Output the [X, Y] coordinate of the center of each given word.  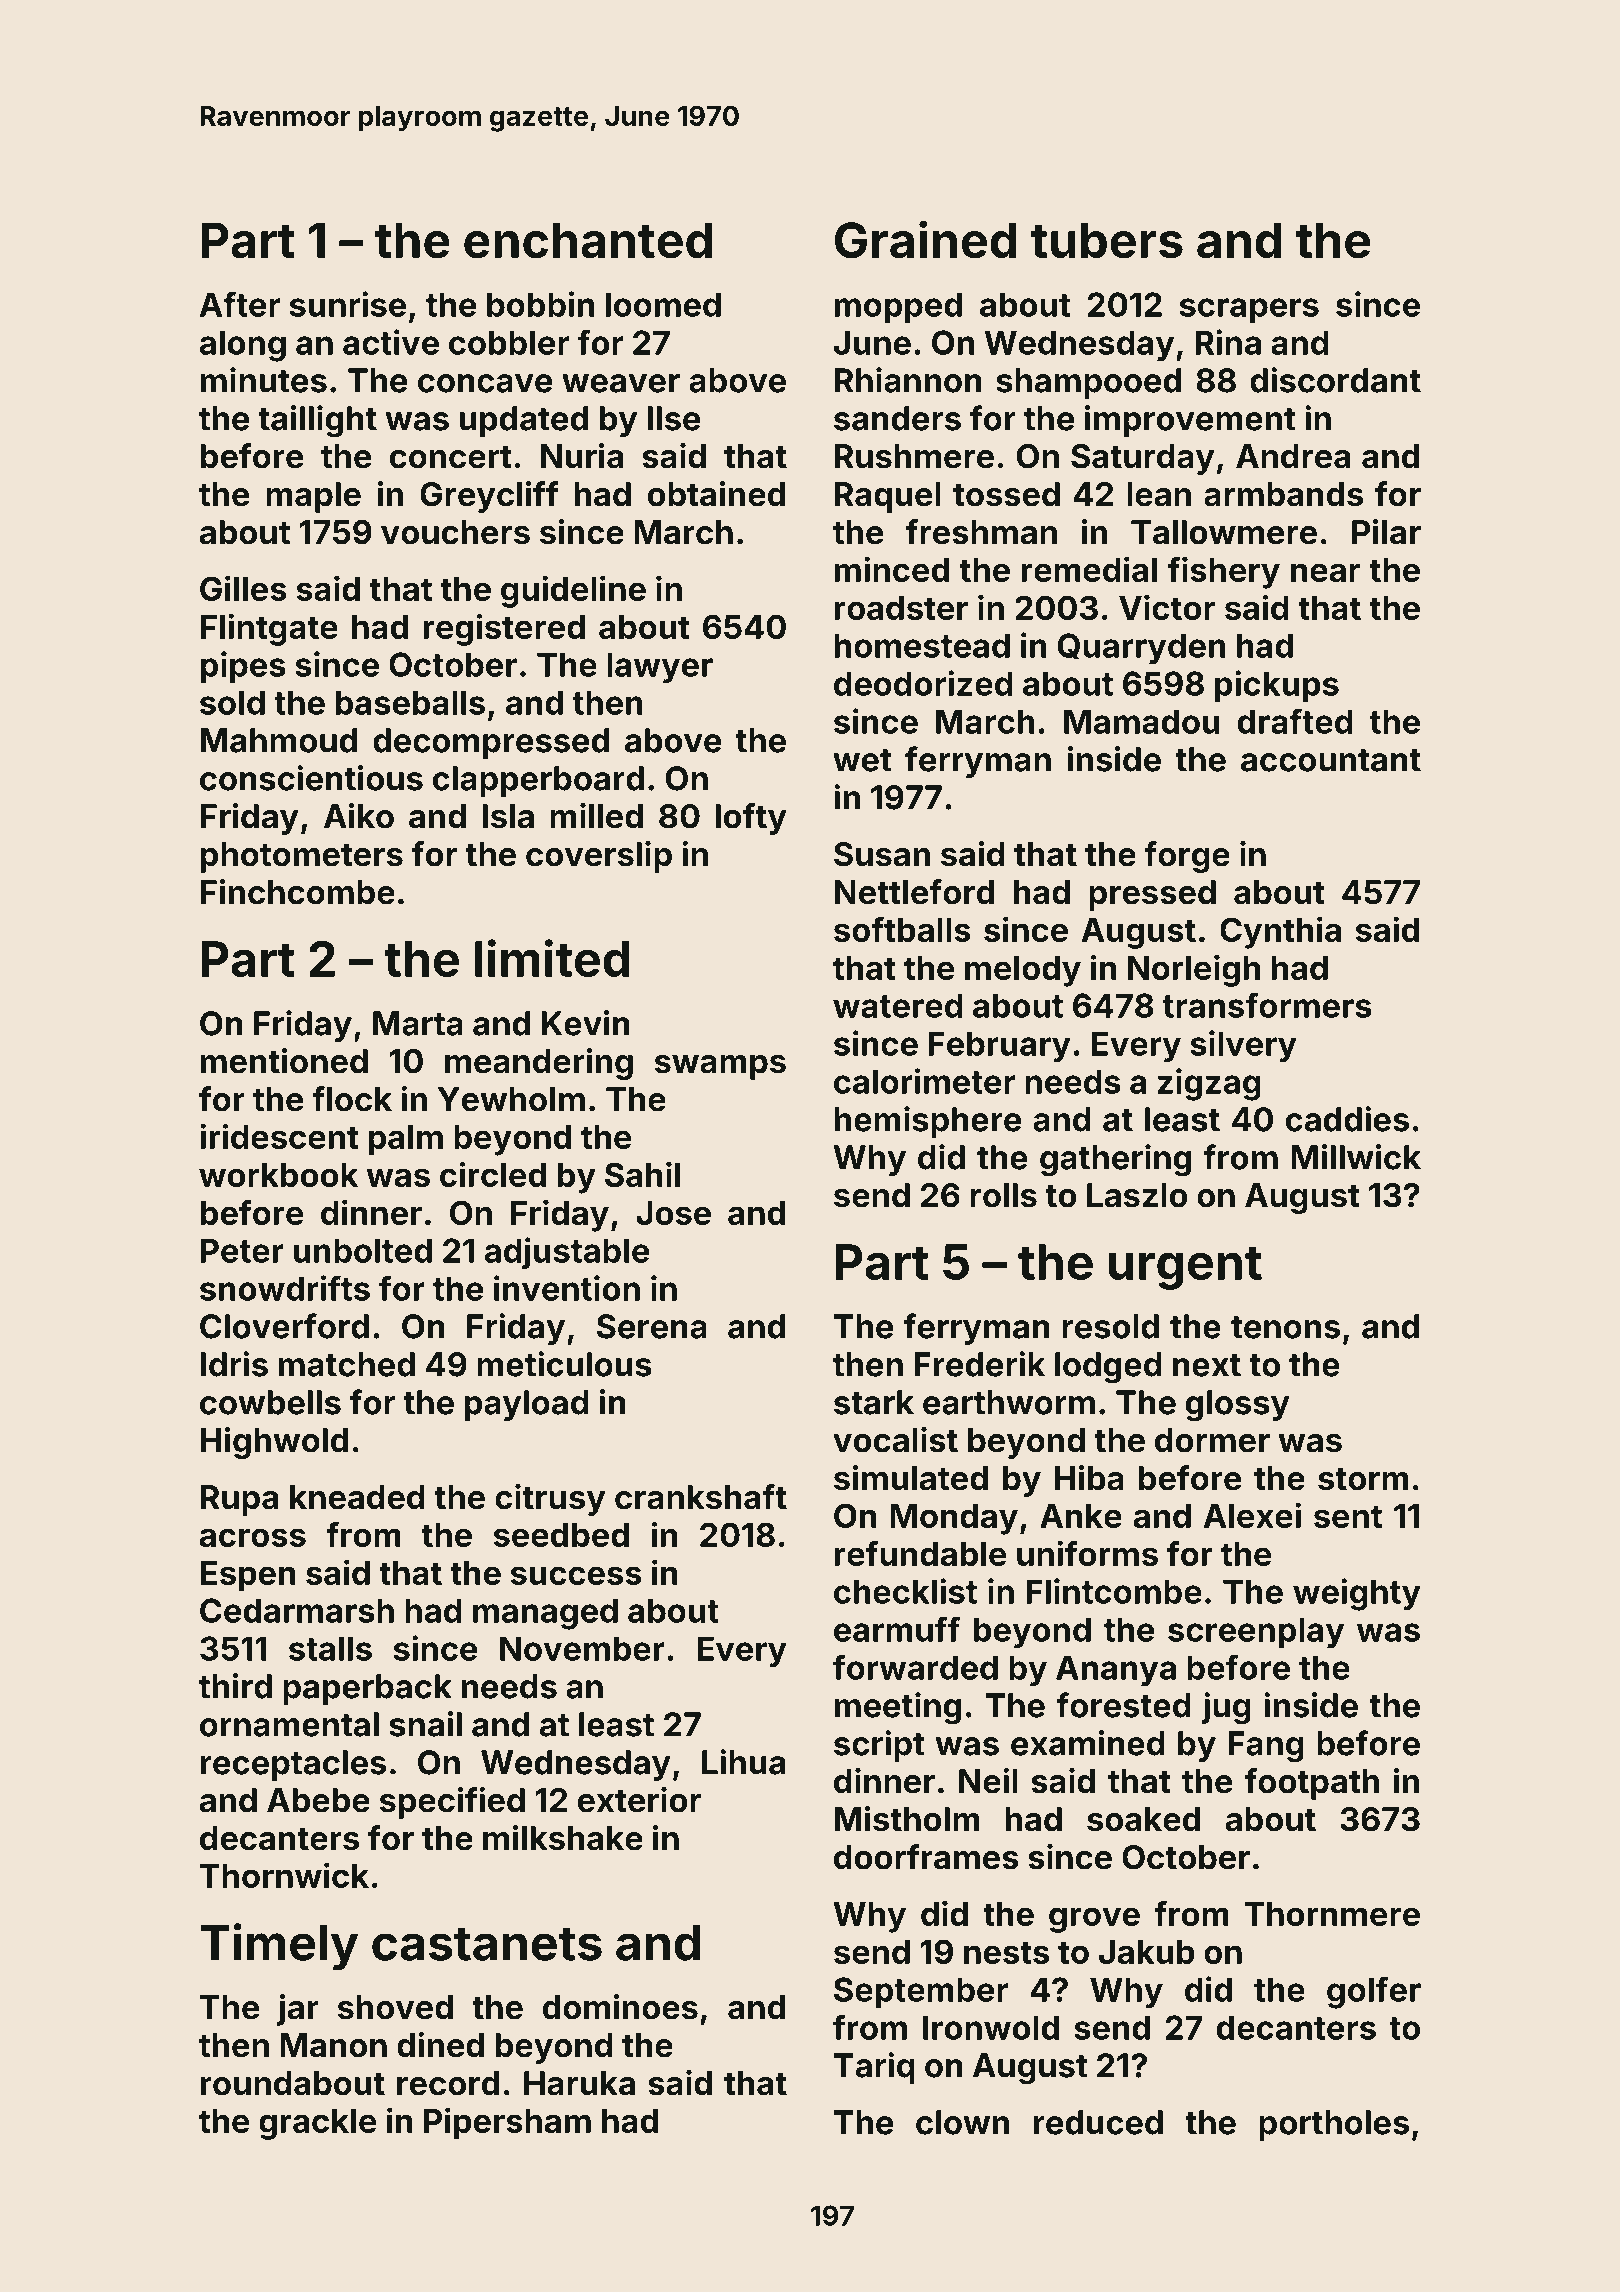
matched [347, 1364]
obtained [716, 494]
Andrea [1293, 456]
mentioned [284, 1061]
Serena [652, 1326]
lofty [751, 819]
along [243, 346]
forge [1187, 857]
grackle [317, 2124]
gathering [1115, 1160]
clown [962, 2122]
